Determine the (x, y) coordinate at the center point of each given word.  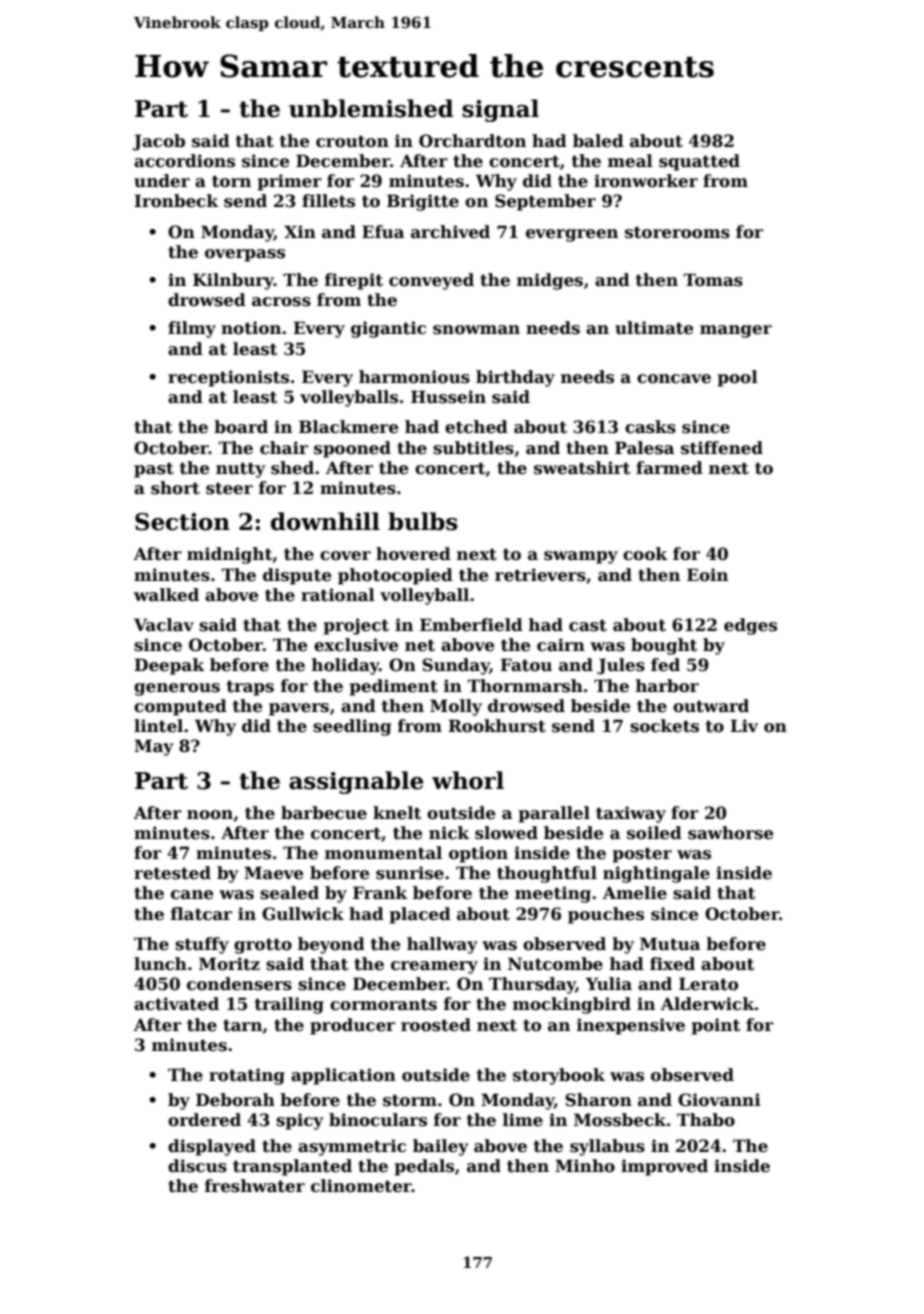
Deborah (235, 1100)
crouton (352, 141)
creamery (434, 967)
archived (450, 232)
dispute (297, 576)
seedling (352, 727)
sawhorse (730, 833)
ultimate (654, 328)
